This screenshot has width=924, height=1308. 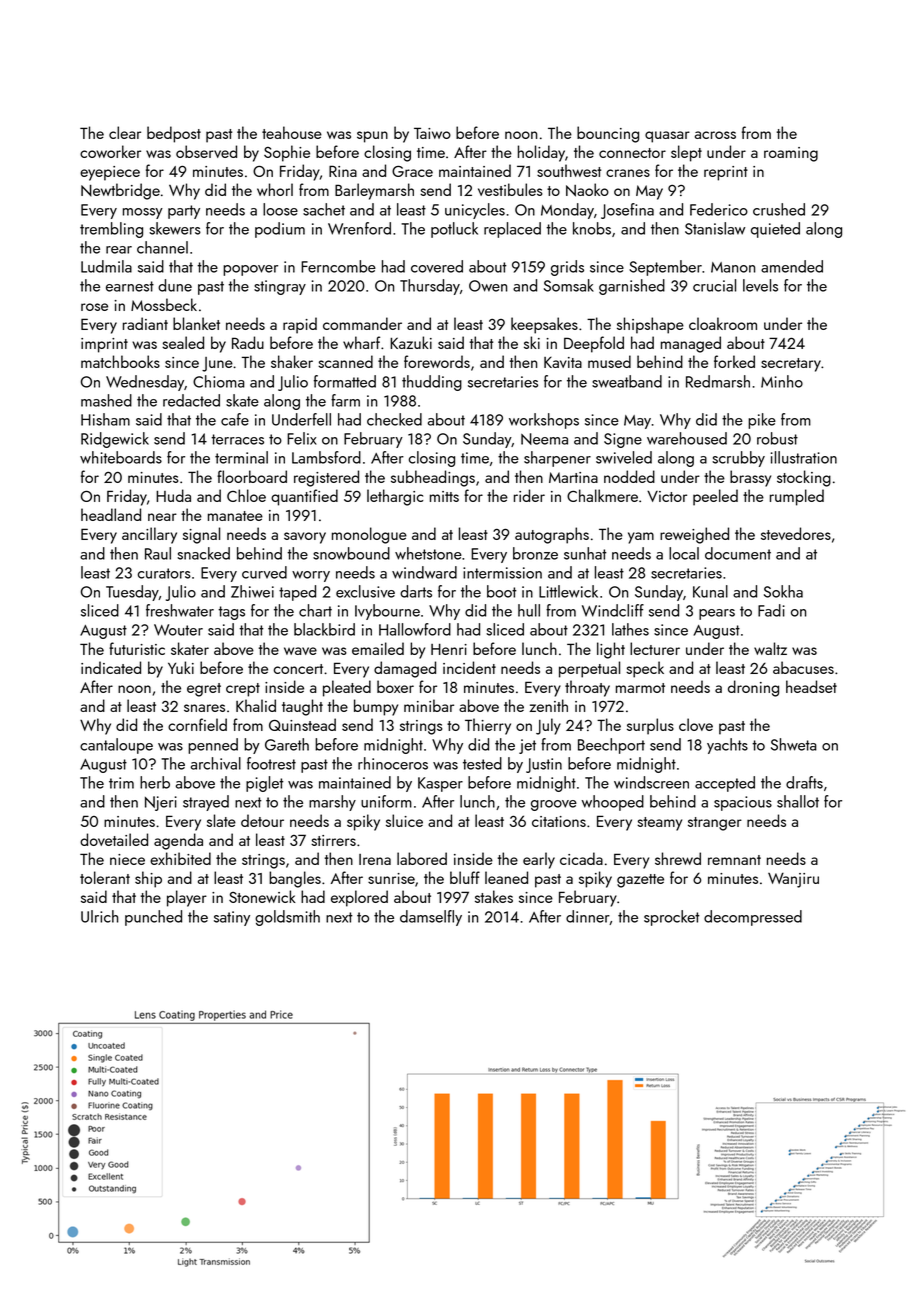 What do you see at coordinates (667, 137) in the screenshot?
I see `quasar` at bounding box center [667, 137].
